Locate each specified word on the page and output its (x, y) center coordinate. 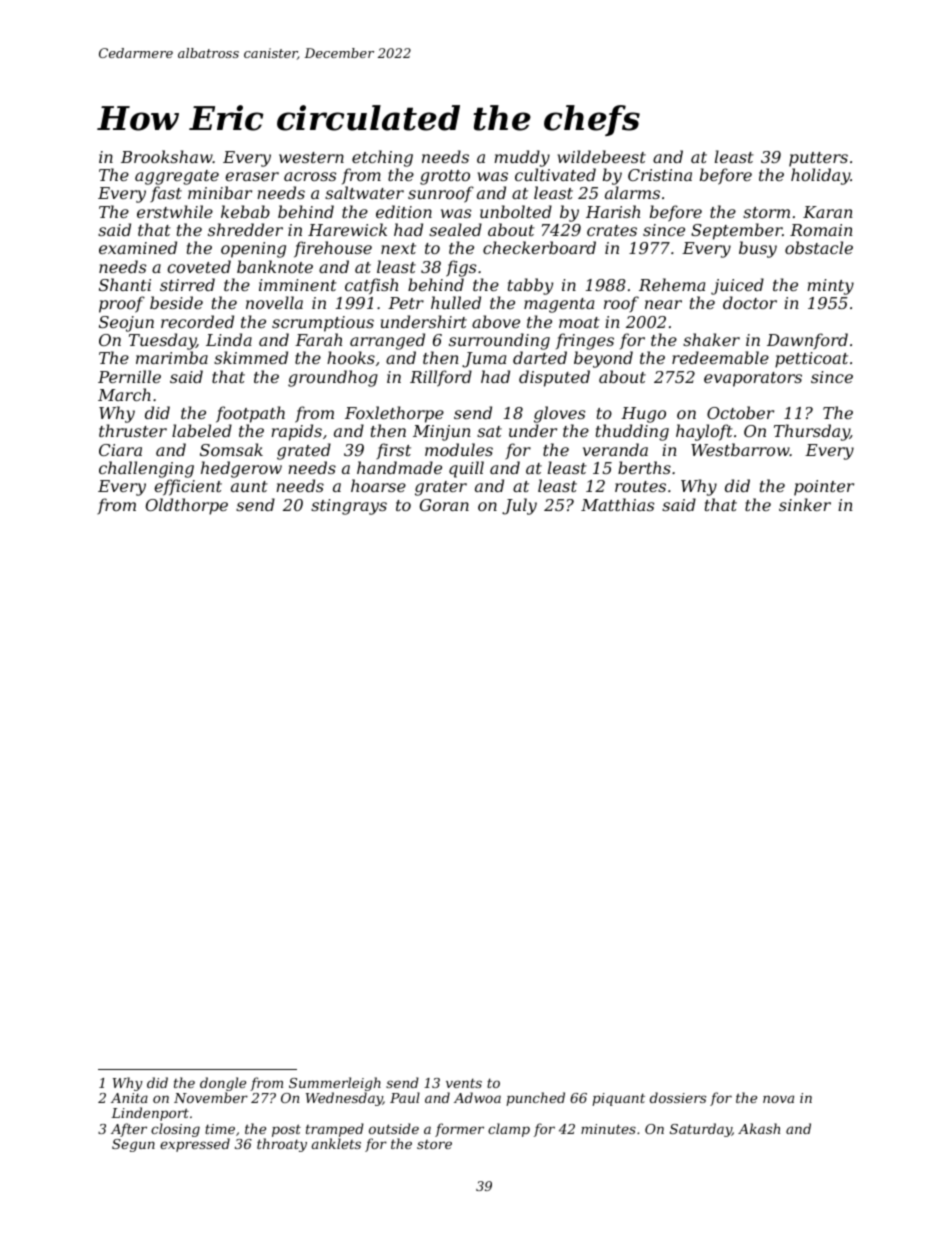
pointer (824, 488)
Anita (129, 1098)
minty (830, 287)
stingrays (349, 507)
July (519, 506)
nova (778, 1099)
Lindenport (150, 1114)
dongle (223, 1084)
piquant (618, 1099)
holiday (820, 176)
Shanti (125, 284)
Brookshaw (167, 156)
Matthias (617, 504)
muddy (522, 158)
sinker (805, 504)
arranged (387, 341)
